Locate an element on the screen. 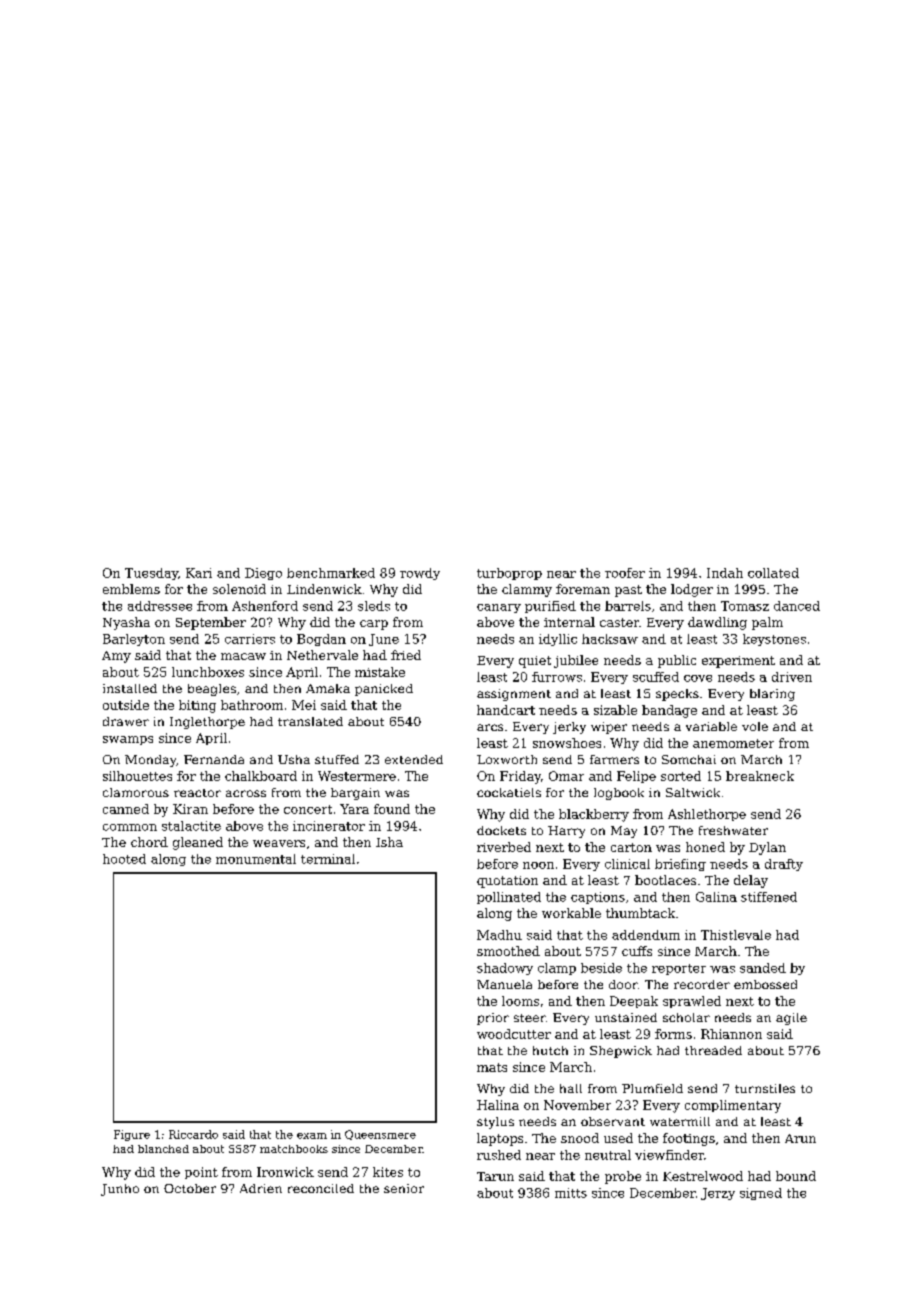 The image size is (924, 1308). breakneck is located at coordinates (760, 776).
